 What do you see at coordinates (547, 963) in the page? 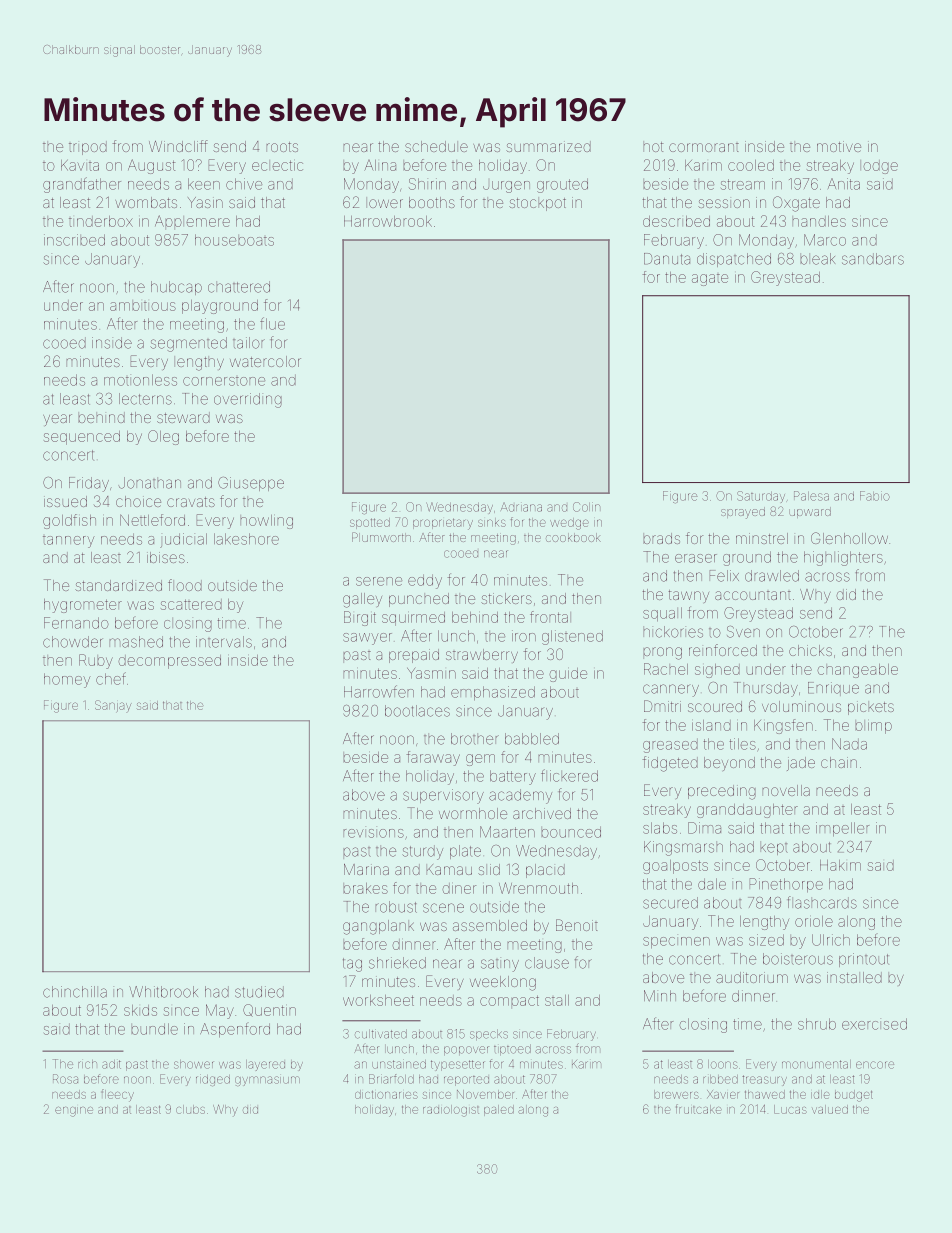
I see `clause` at bounding box center [547, 963].
